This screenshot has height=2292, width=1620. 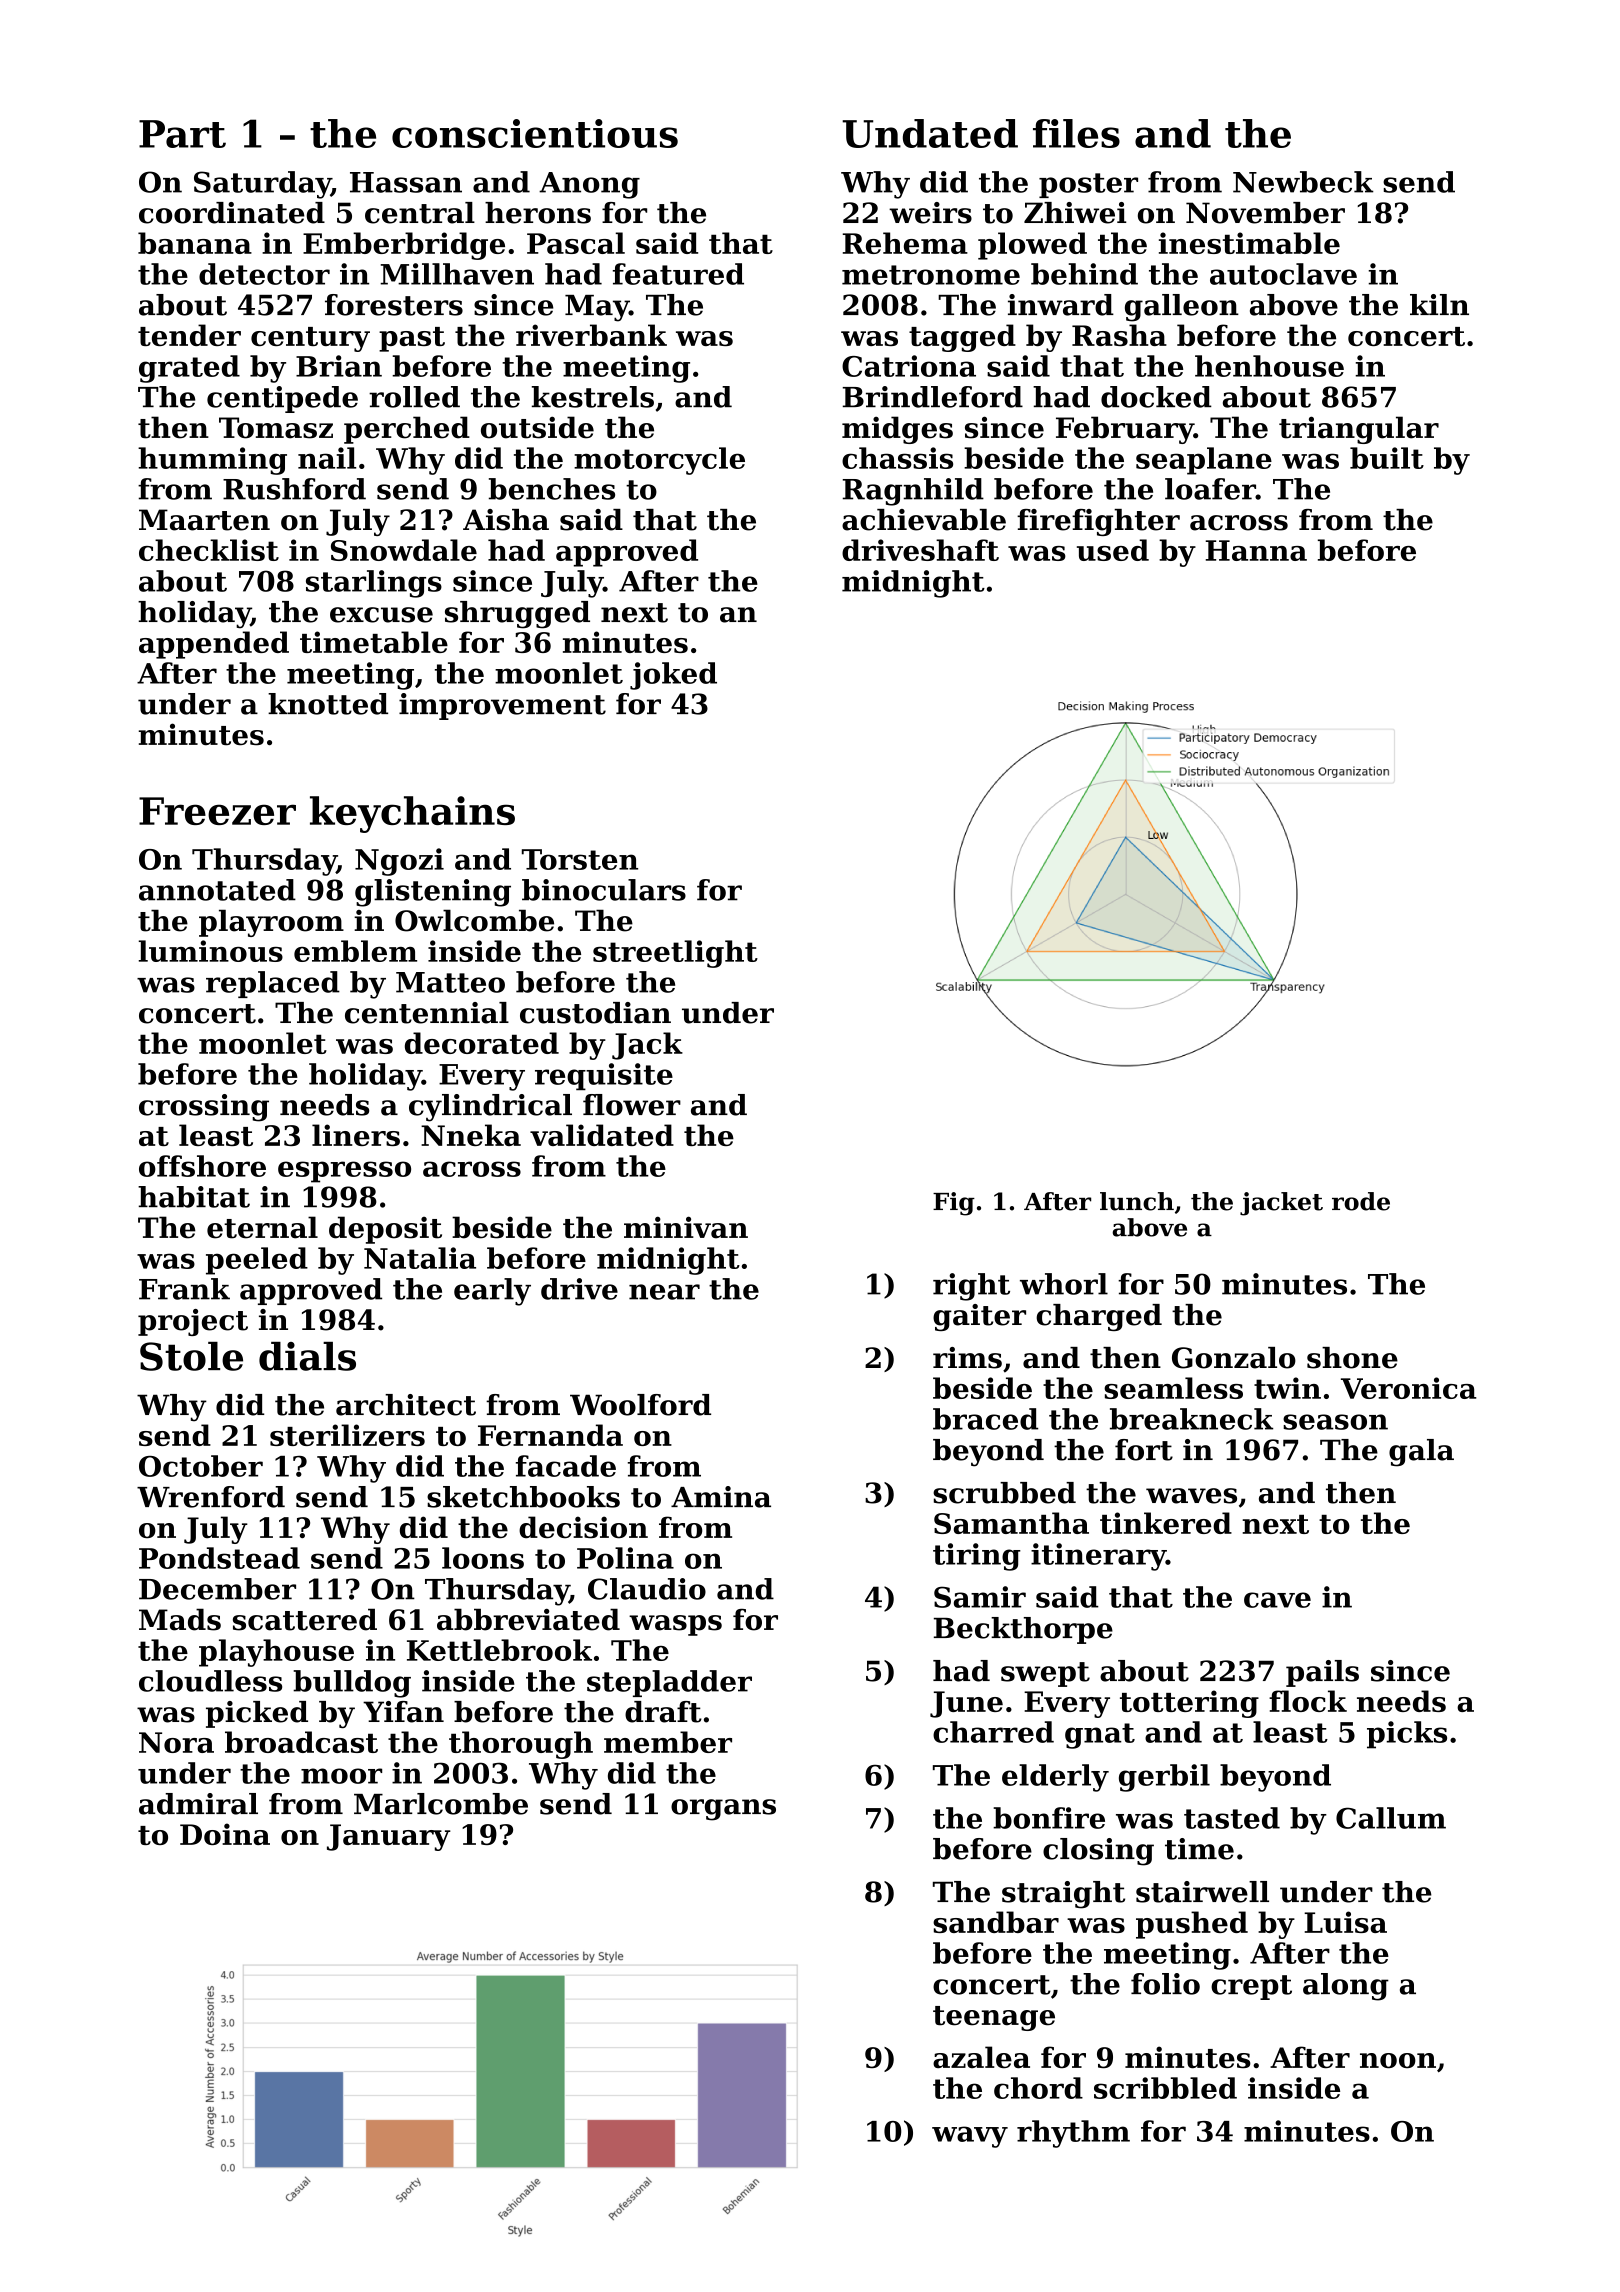 I want to click on braced, so click(x=985, y=1419).
